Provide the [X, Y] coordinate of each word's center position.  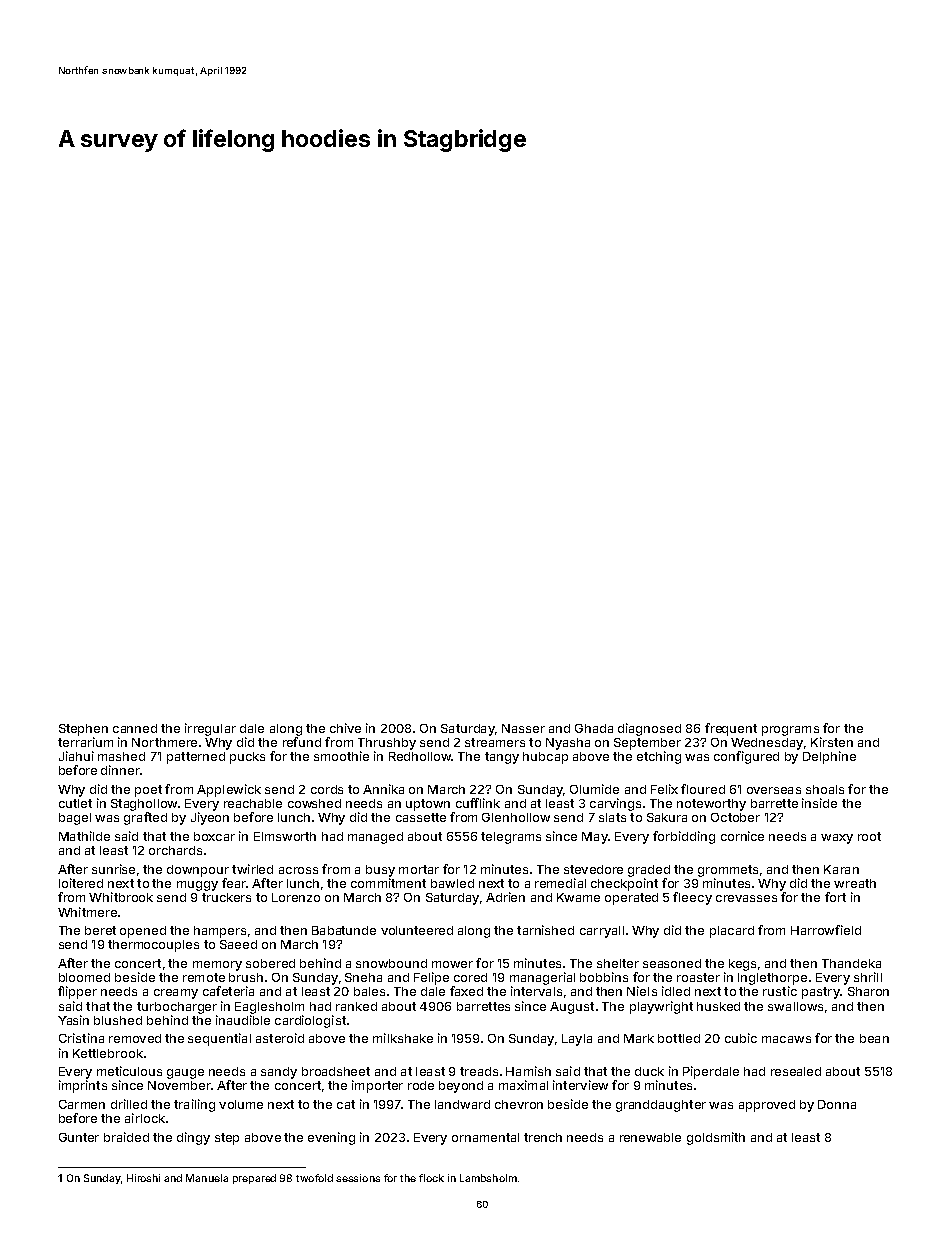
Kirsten [832, 742]
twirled [252, 869]
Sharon [868, 991]
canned [135, 728]
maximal [523, 1085]
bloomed [84, 977]
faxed [466, 991]
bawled [452, 883]
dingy [193, 1138]
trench [543, 1137]
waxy [837, 839]
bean [874, 1038]
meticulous [129, 1071]
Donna [837, 1104]
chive [345, 728]
